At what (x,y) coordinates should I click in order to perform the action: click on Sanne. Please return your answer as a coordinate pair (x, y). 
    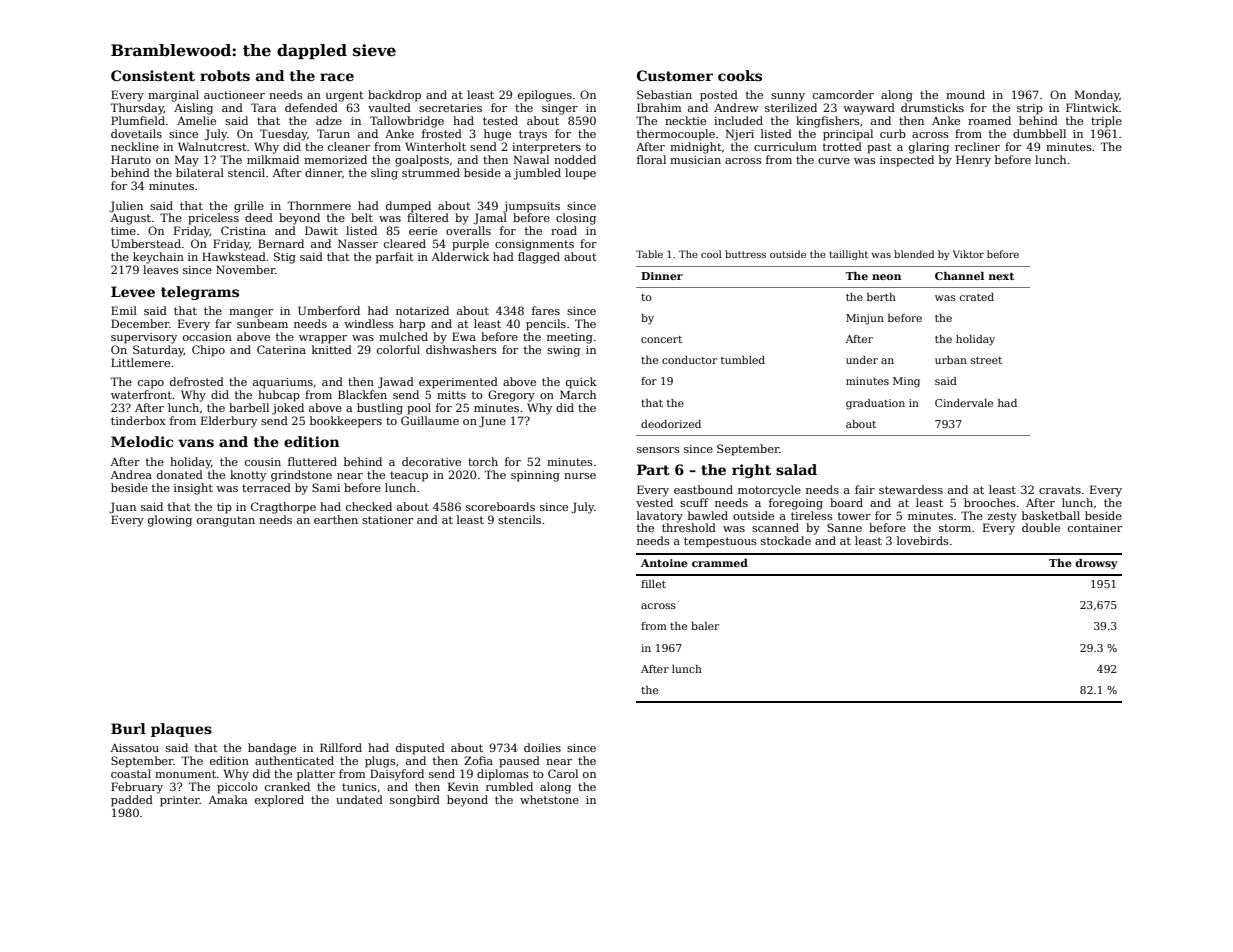
    Looking at the image, I should click on (844, 527).
